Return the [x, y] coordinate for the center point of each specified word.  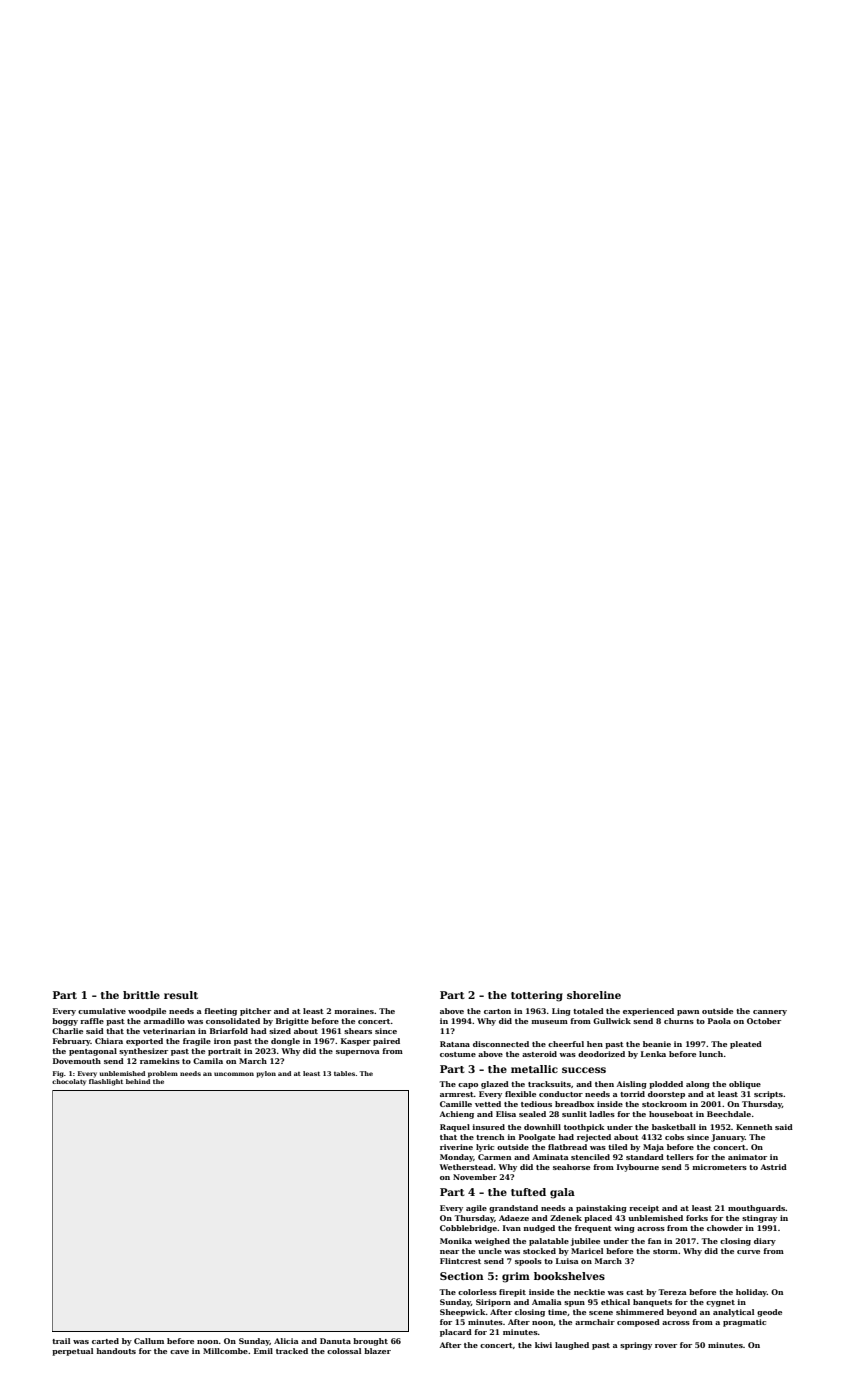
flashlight [106, 1082]
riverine [456, 1147]
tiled [618, 1147]
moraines [354, 1011]
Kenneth [754, 1127]
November [475, 1177]
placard [456, 1333]
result [181, 995]
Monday [456, 1158]
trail [61, 1341]
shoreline [594, 995]
